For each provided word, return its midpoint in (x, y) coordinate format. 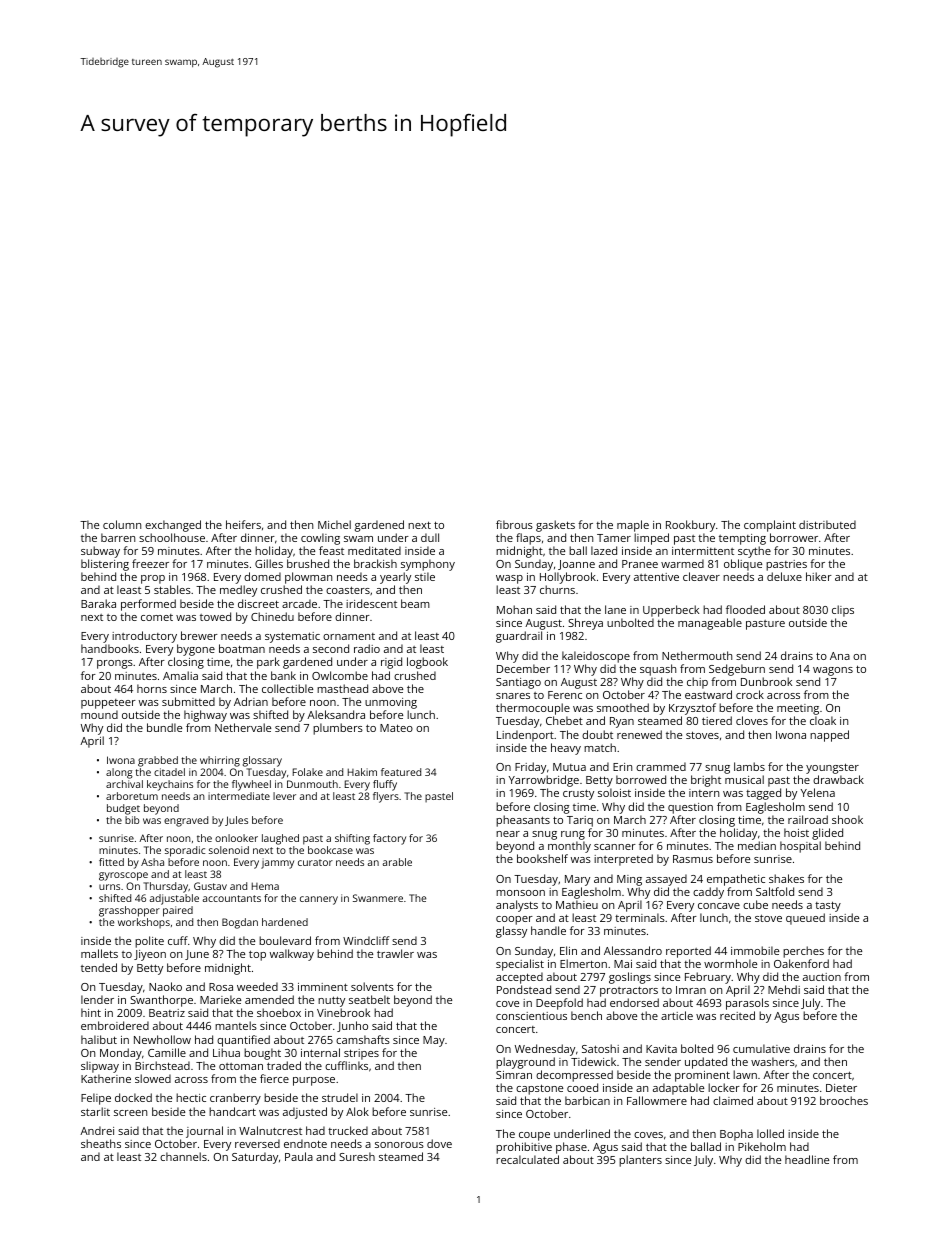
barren (118, 537)
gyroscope (123, 876)
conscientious (531, 1016)
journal (204, 1132)
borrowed (641, 779)
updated (706, 1063)
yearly (395, 579)
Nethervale (243, 727)
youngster (832, 768)
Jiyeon (150, 955)
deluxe (784, 576)
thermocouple (533, 709)
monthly (569, 847)
